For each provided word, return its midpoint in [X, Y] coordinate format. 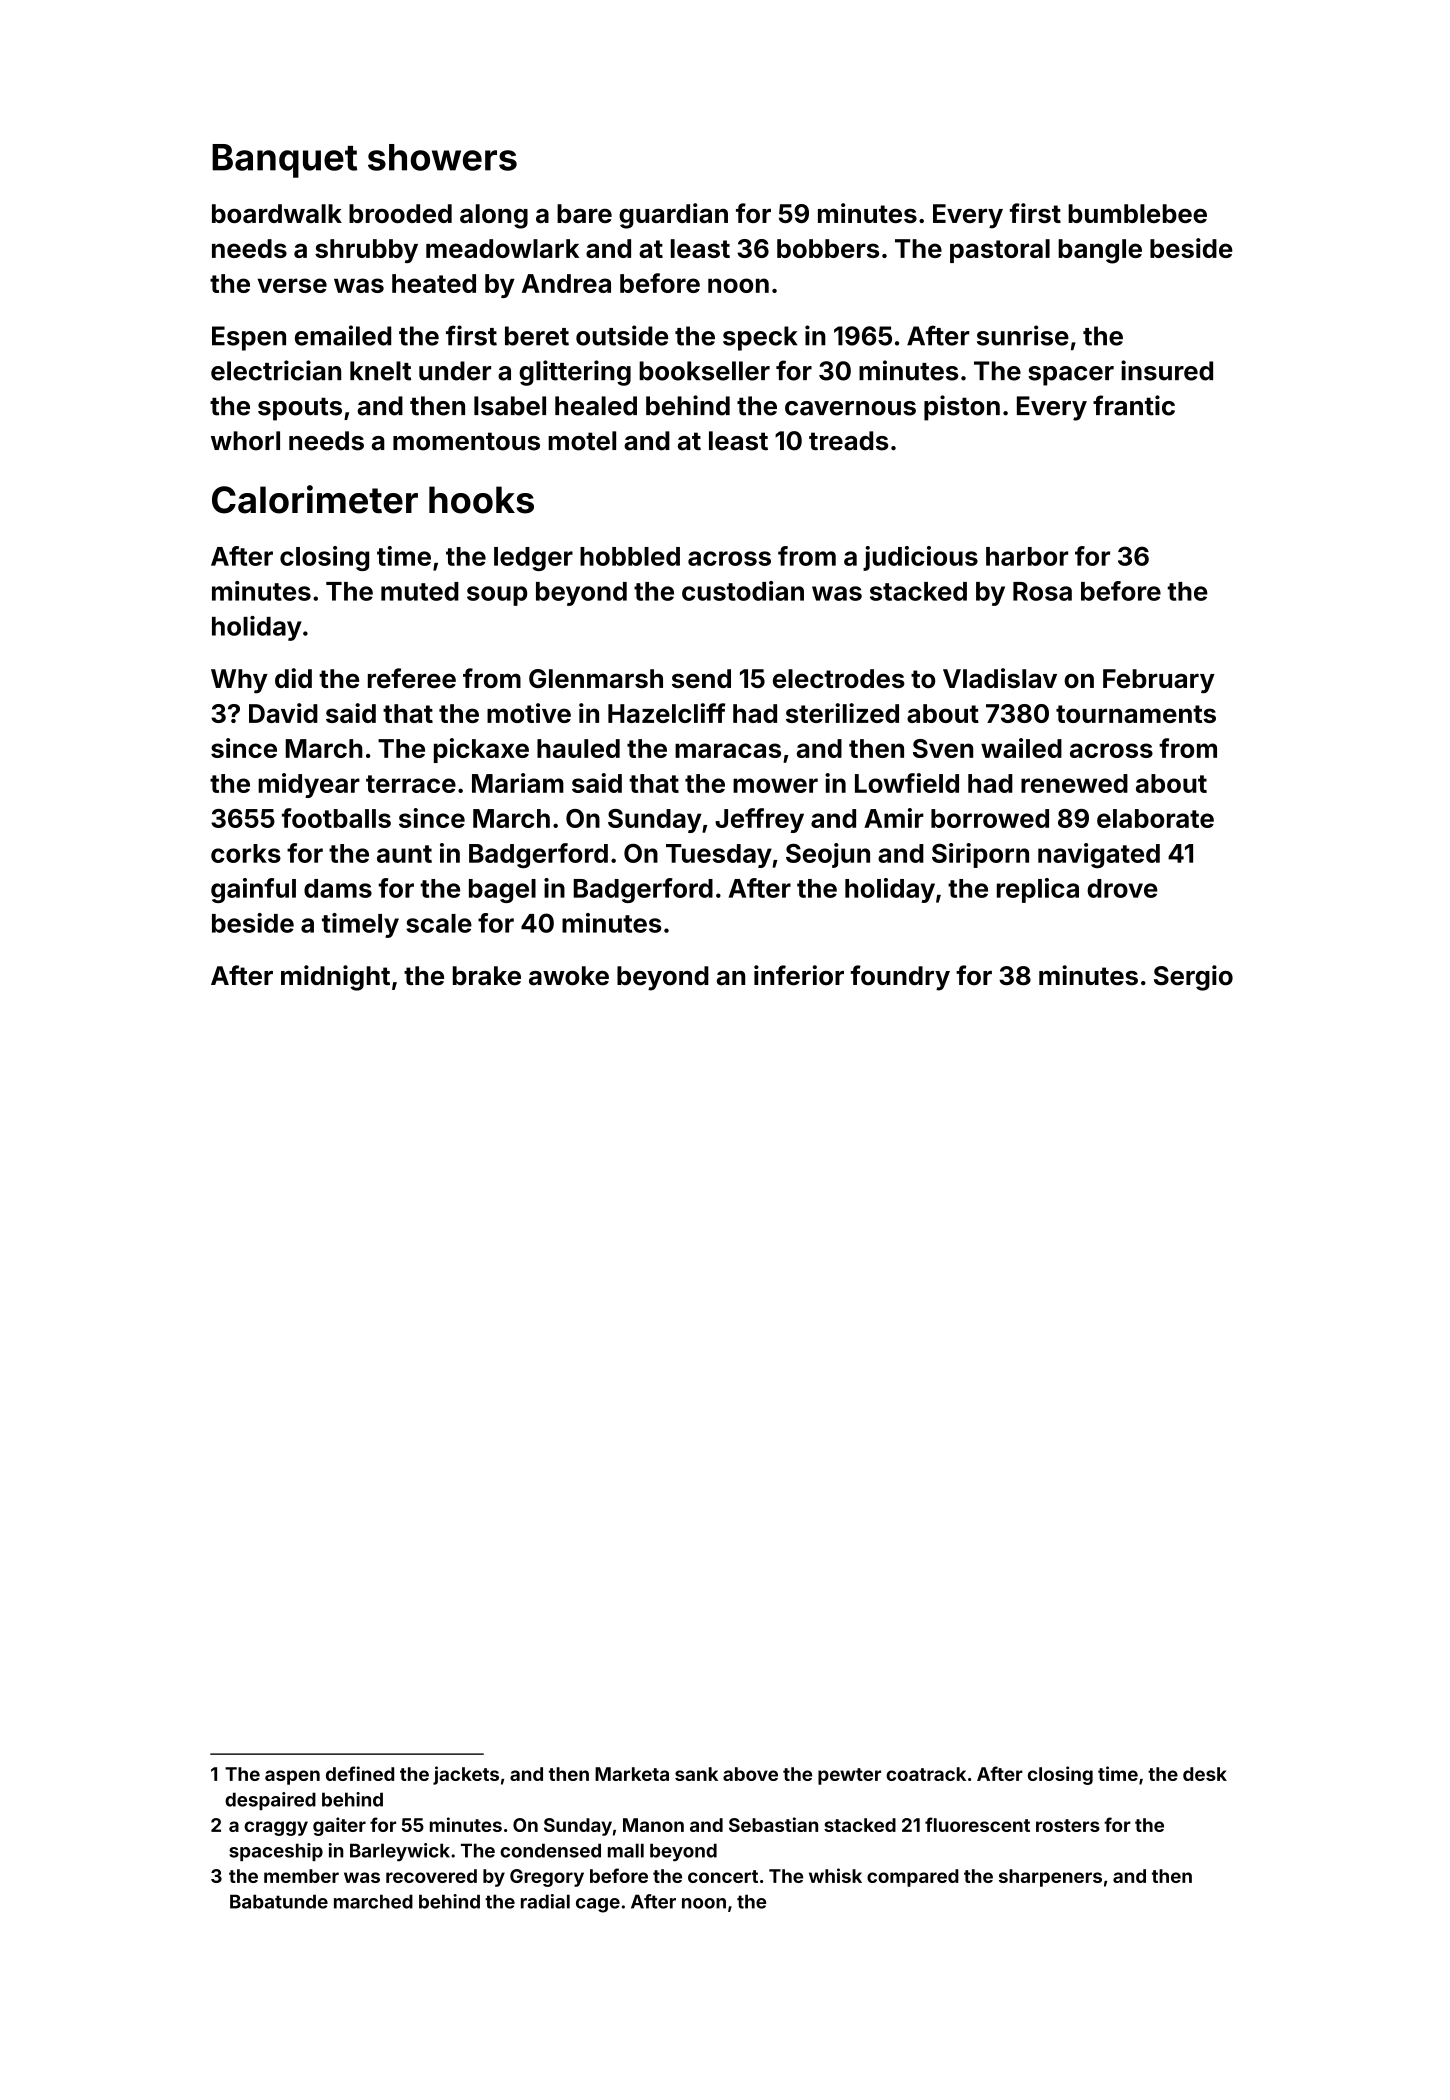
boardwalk [277, 213]
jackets [466, 1775]
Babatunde [279, 1901]
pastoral [1000, 251]
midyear [309, 785]
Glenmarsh [596, 678]
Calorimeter [315, 499]
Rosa [1042, 591]
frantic [1134, 405]
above [750, 1774]
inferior [799, 975]
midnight [335, 978]
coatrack [926, 1774]
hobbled [630, 556]
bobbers [828, 248]
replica [1038, 890]
